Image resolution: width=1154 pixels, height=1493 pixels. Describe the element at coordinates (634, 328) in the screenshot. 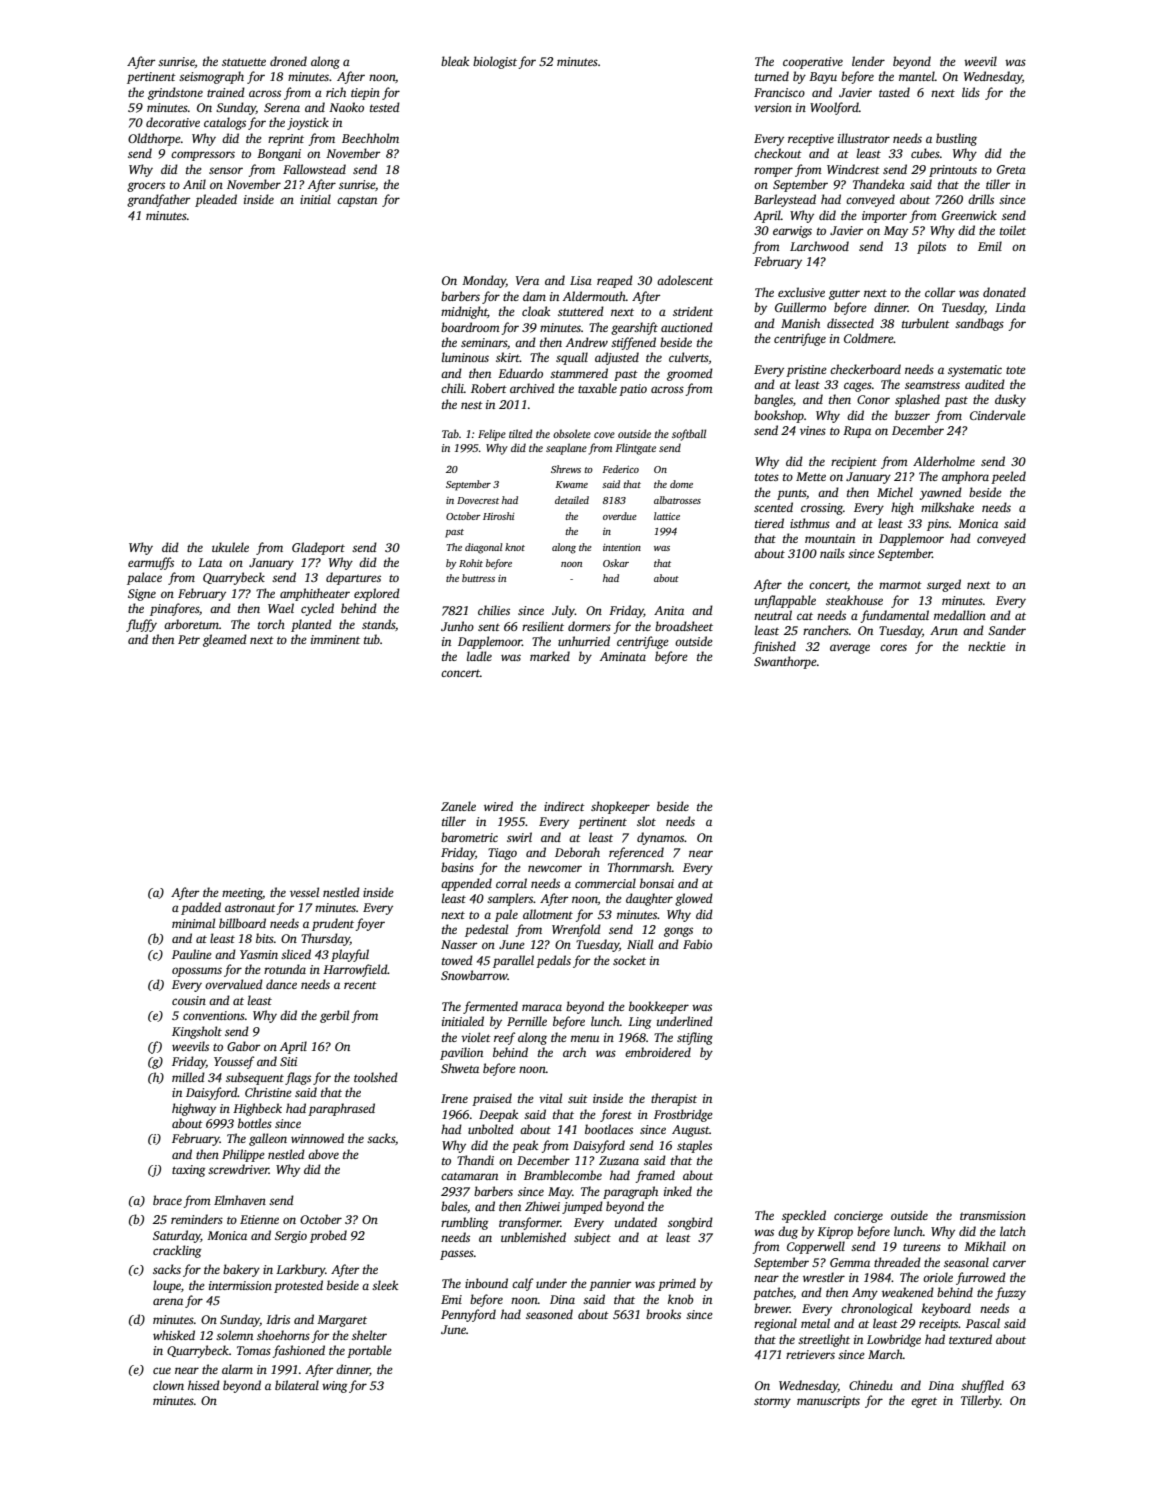

I see `gearshift` at that location.
